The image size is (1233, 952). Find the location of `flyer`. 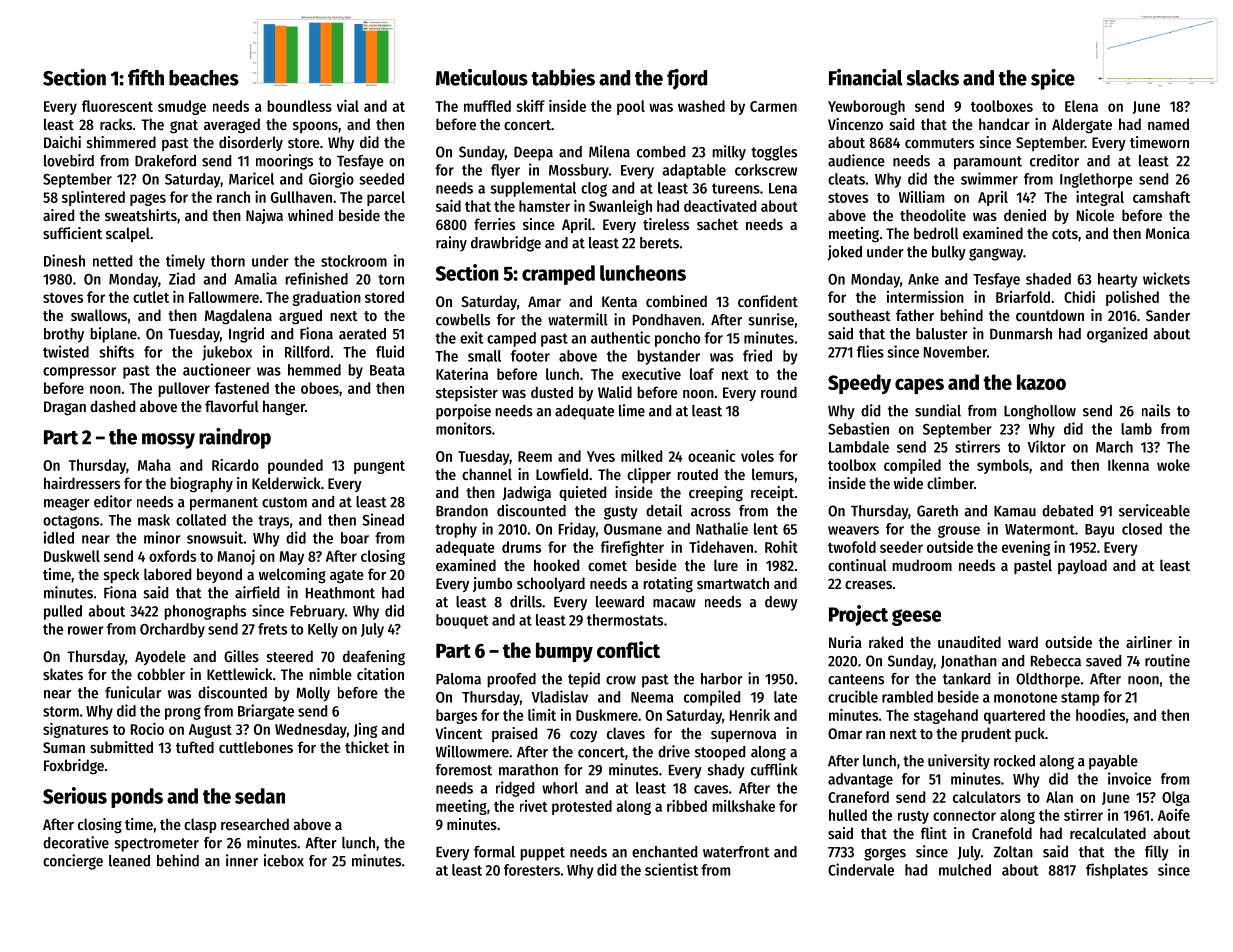

flyer is located at coordinates (505, 171).
